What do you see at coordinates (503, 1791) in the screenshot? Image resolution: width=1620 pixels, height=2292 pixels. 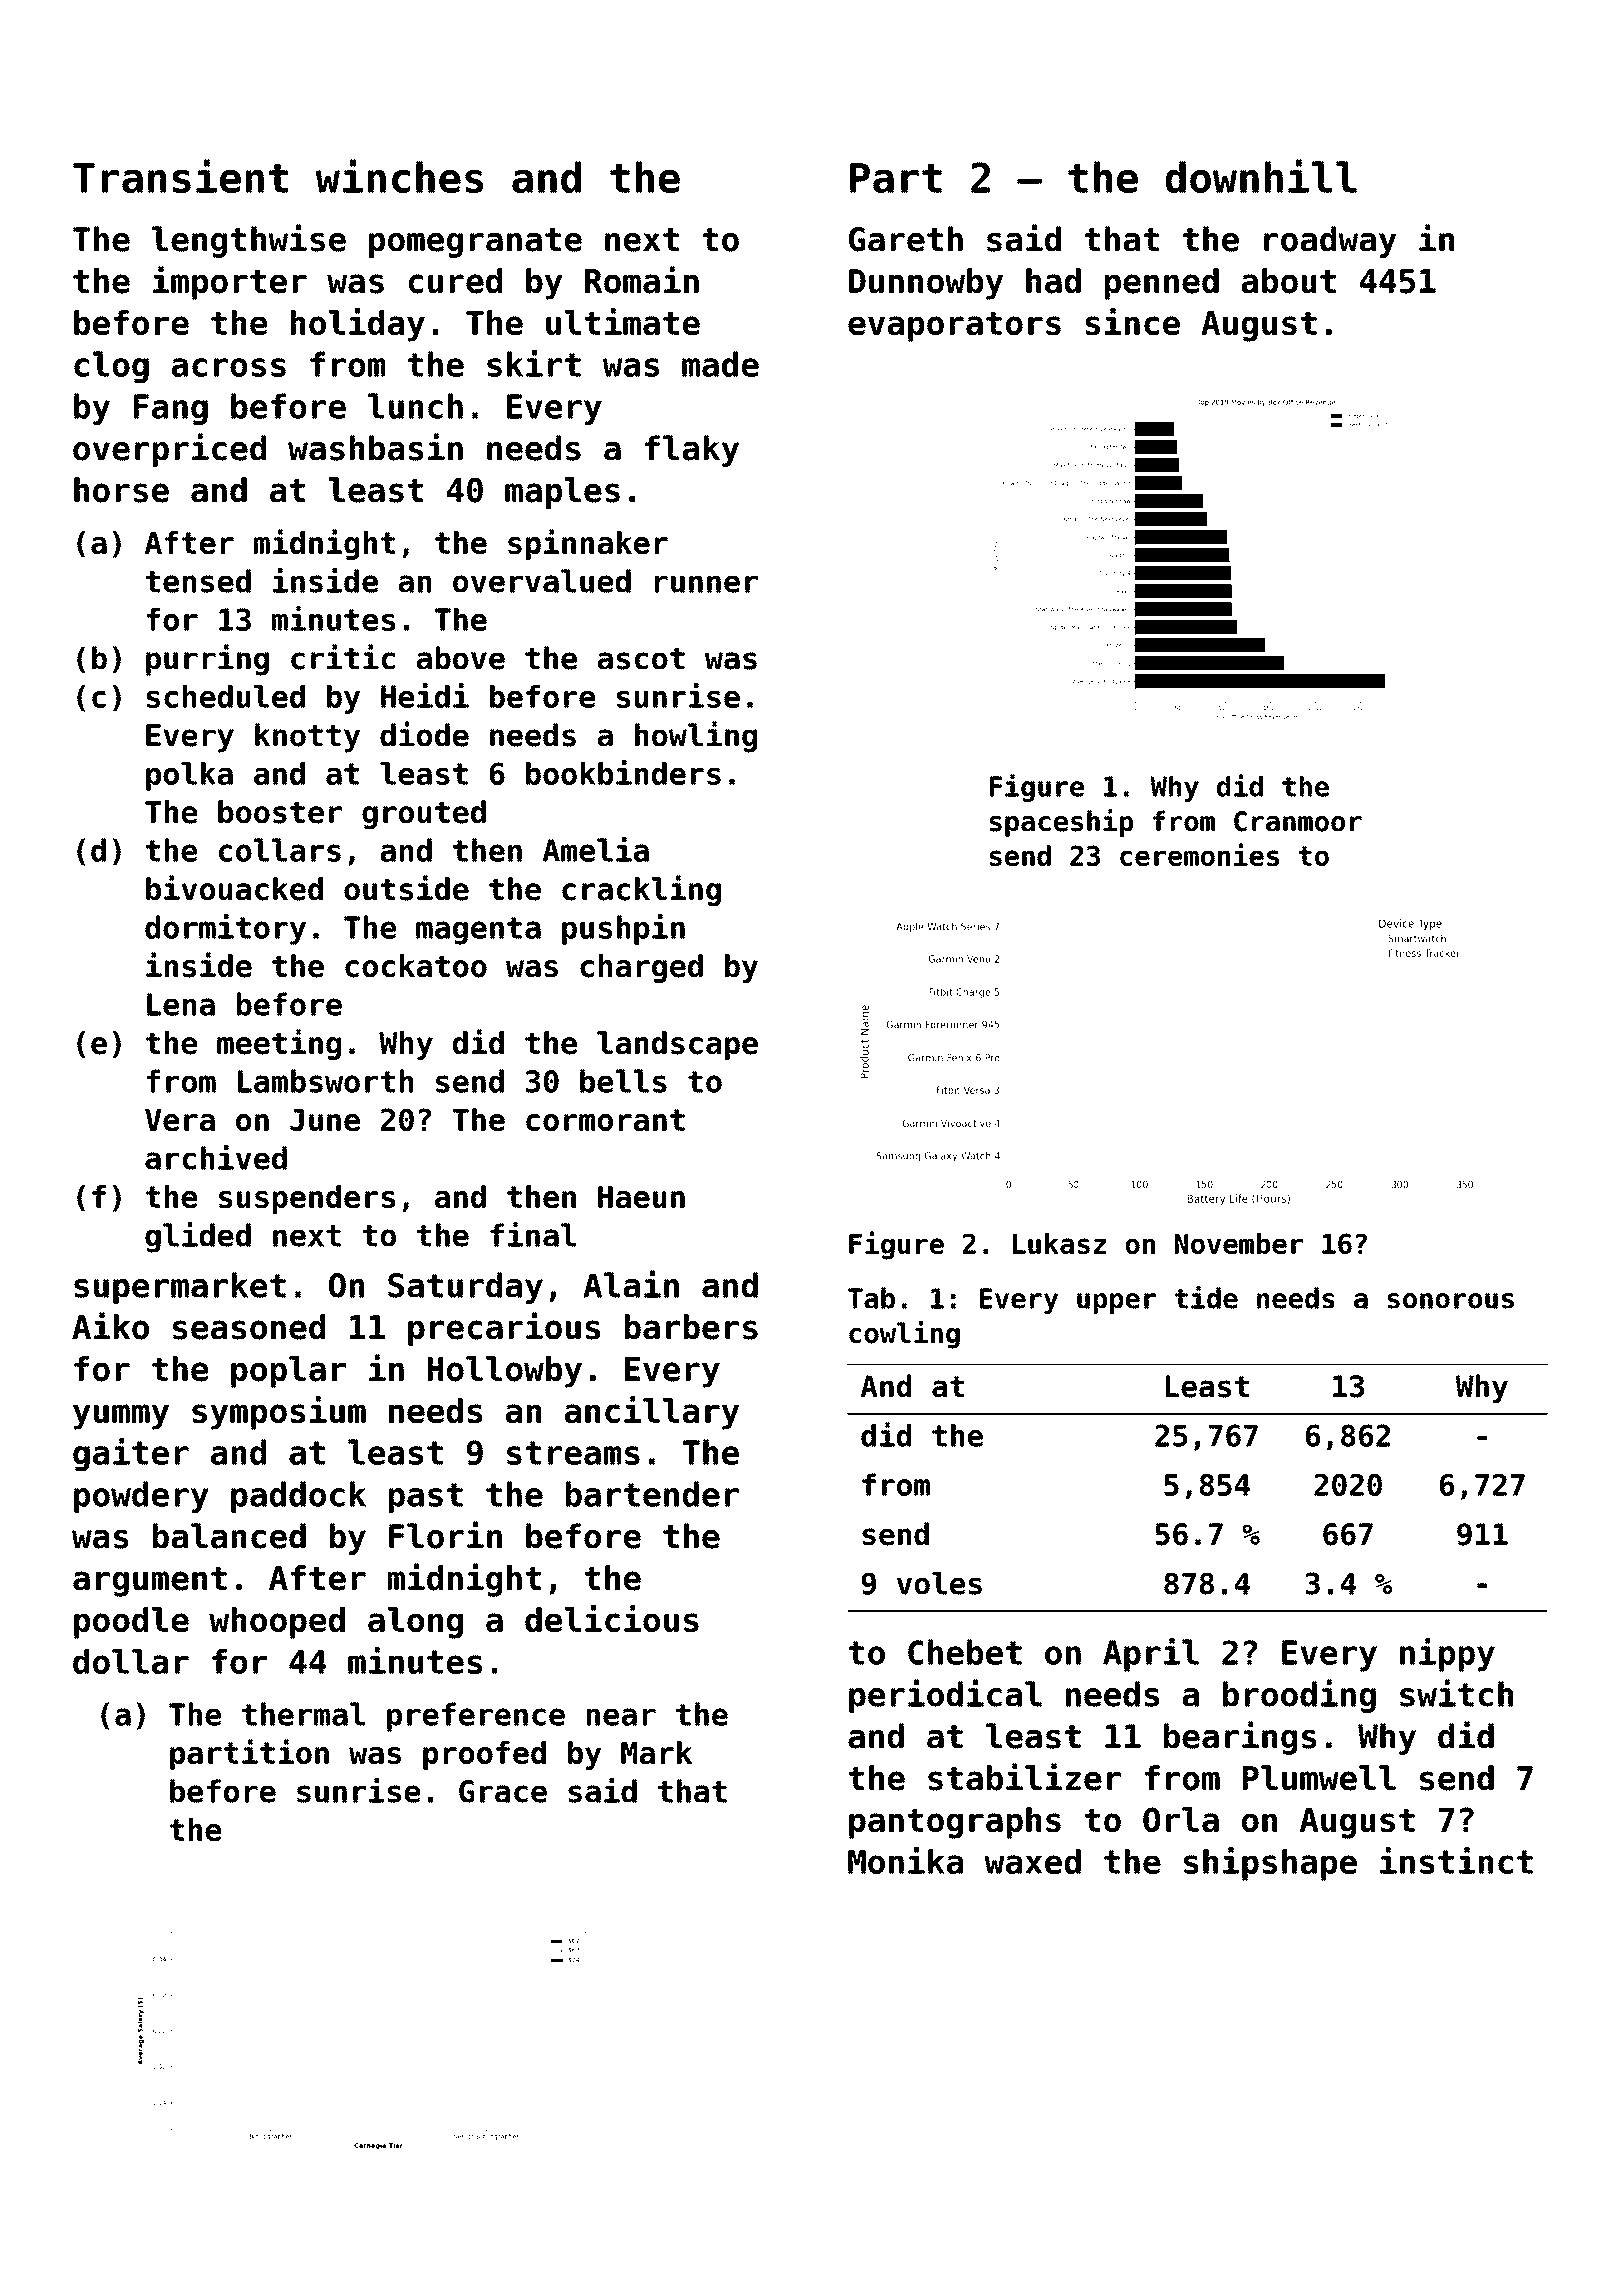 I see `Grace` at bounding box center [503, 1791].
